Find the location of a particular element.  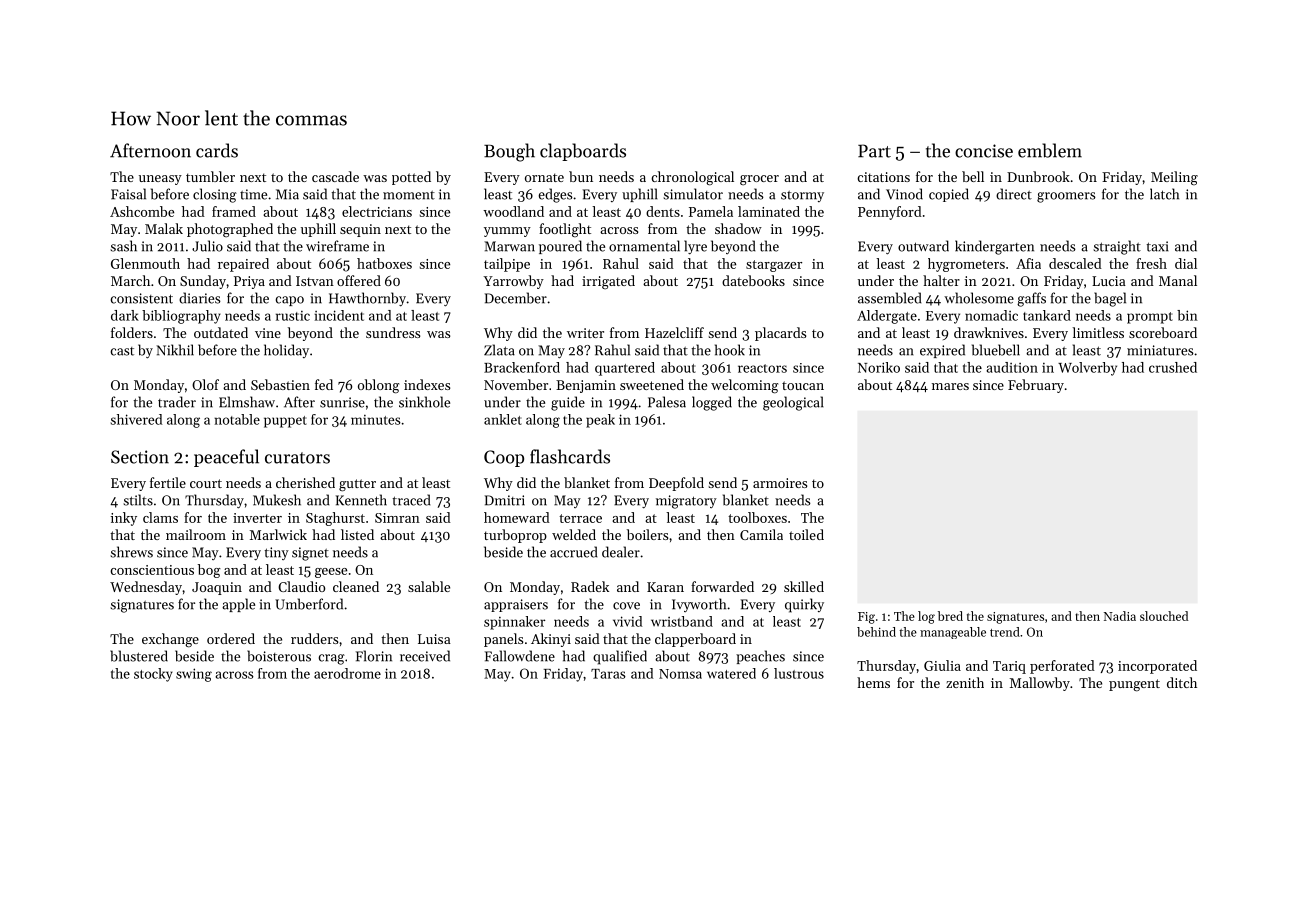

Nomsa is located at coordinates (680, 674).
